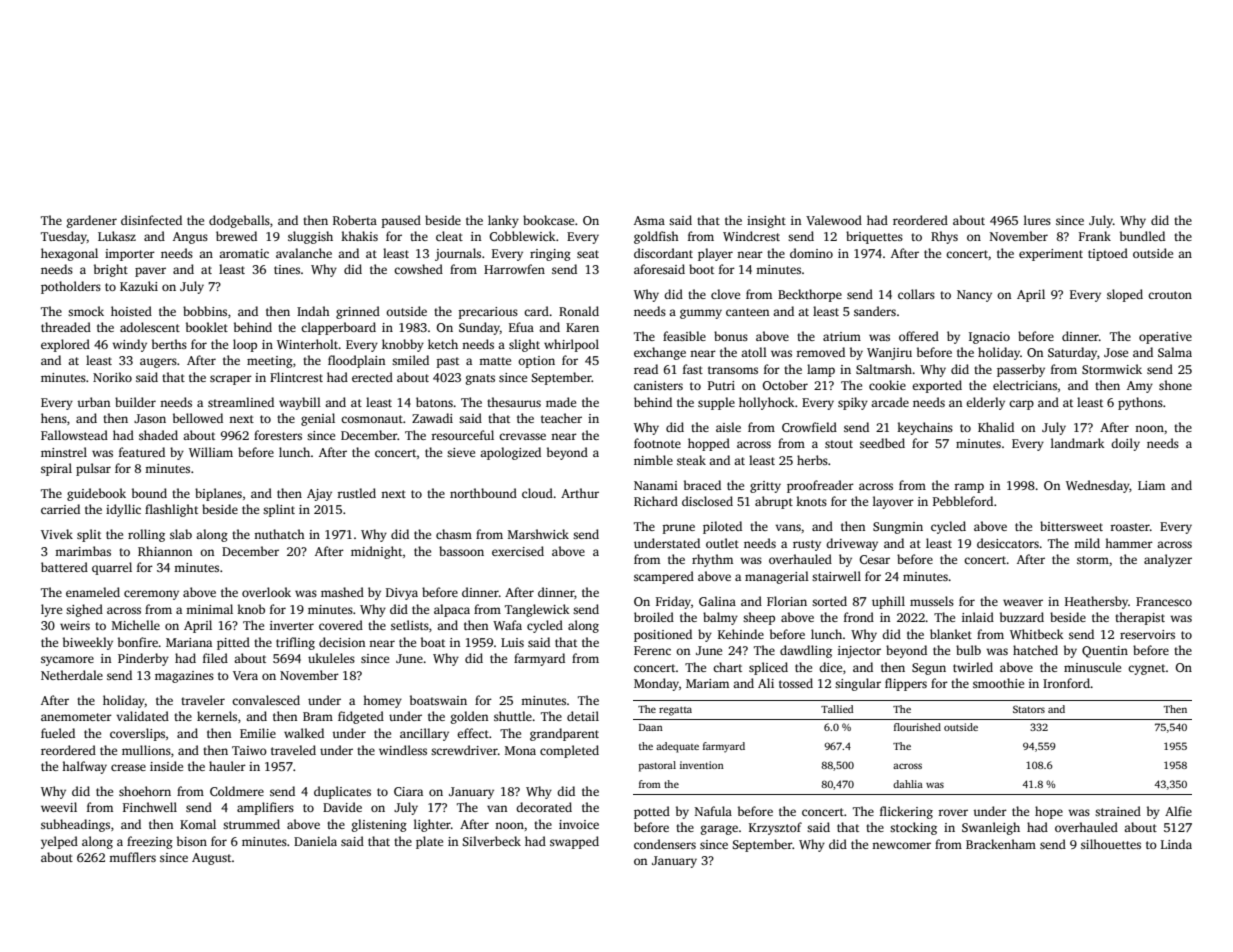 The width and height of the page is (1233, 952). What do you see at coordinates (649, 220) in the page?
I see `Asma` at bounding box center [649, 220].
